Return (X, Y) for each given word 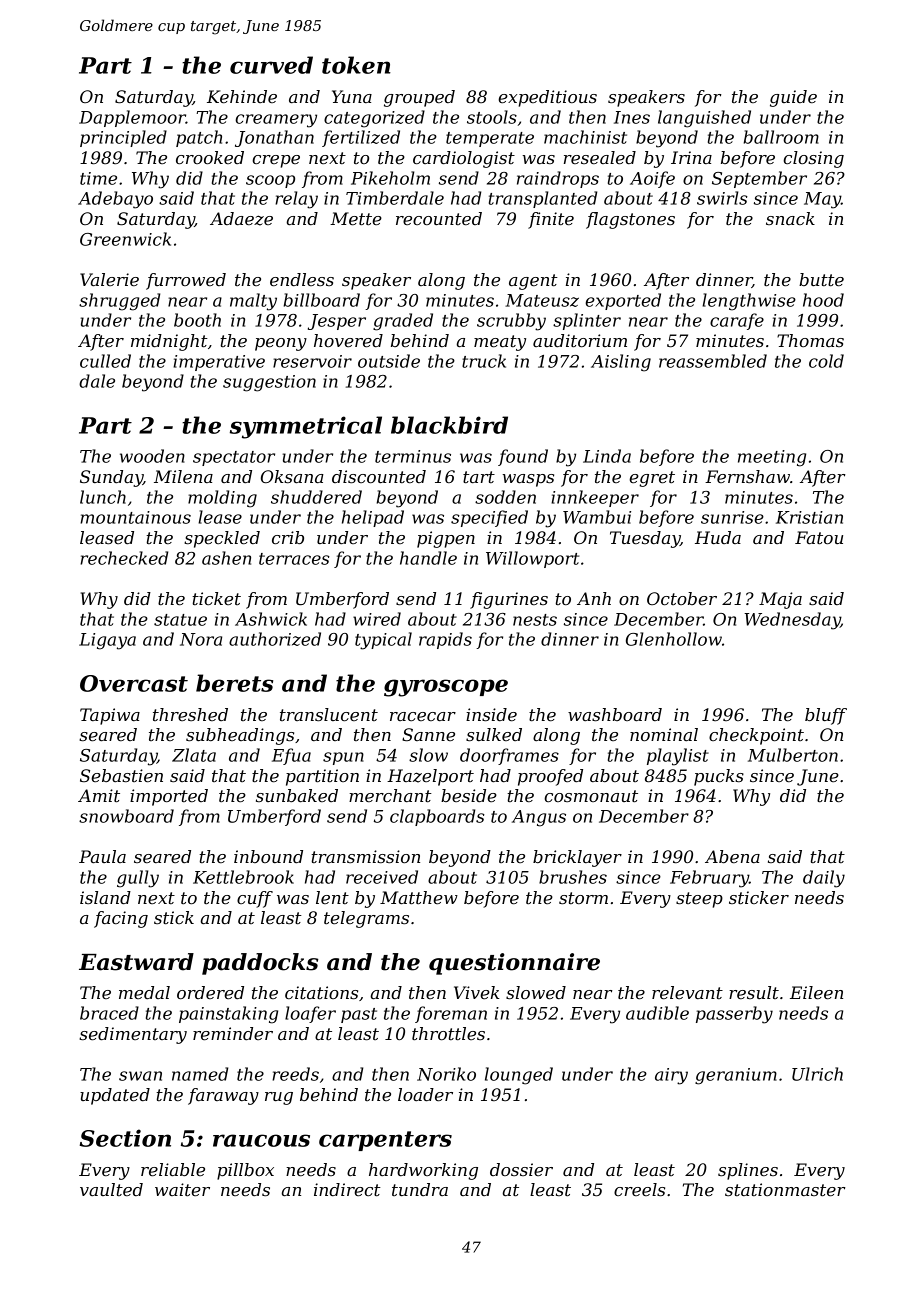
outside (389, 361)
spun (343, 758)
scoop (270, 181)
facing (121, 919)
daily (824, 879)
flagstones (630, 220)
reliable (173, 1169)
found (523, 457)
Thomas (810, 340)
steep (699, 900)
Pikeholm (390, 178)
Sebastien (121, 775)
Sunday (111, 478)
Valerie (109, 279)
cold (826, 361)
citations (321, 992)
